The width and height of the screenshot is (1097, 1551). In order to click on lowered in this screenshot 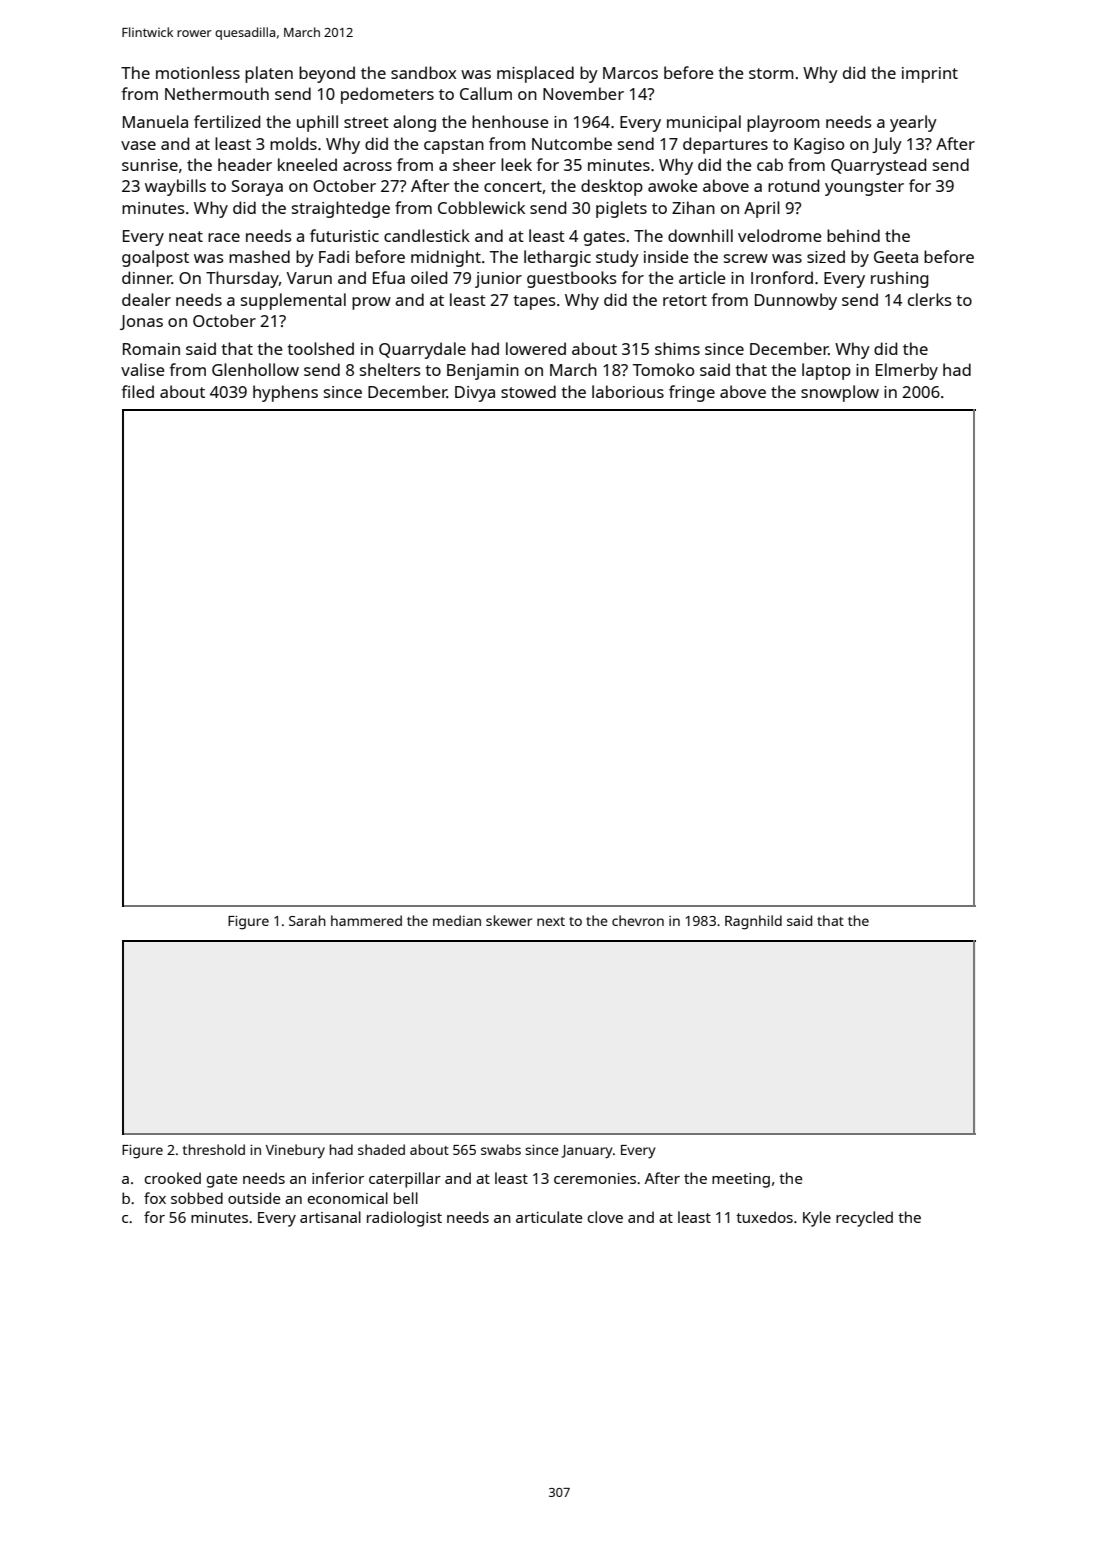, I will do `click(536, 348)`.
